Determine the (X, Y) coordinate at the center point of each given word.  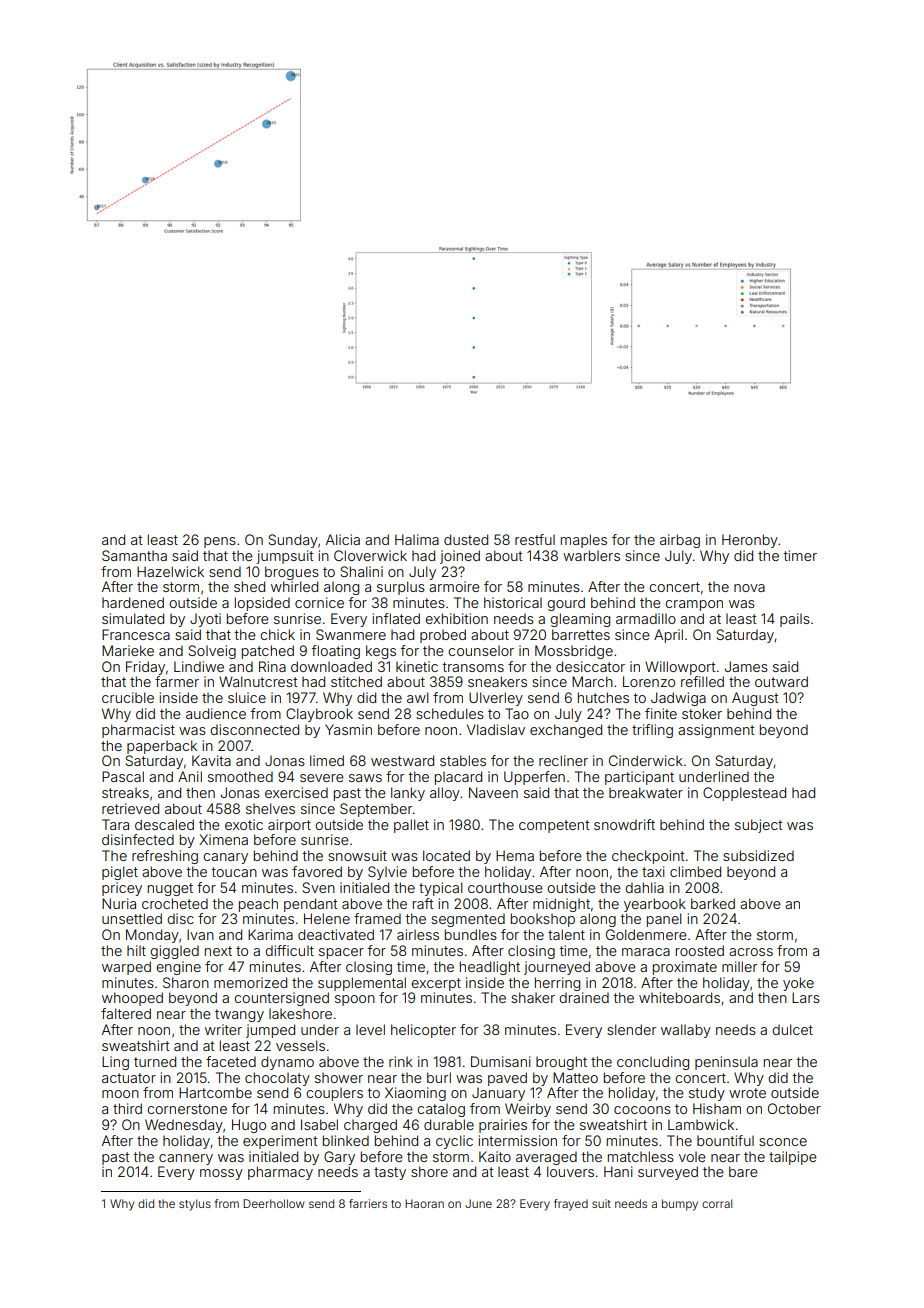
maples (584, 541)
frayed (571, 1205)
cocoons (642, 1110)
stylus (195, 1205)
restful (535, 539)
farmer (177, 681)
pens (220, 542)
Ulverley (496, 699)
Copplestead (744, 794)
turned (155, 1061)
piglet (120, 873)
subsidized (758, 855)
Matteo (575, 1077)
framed (377, 918)
